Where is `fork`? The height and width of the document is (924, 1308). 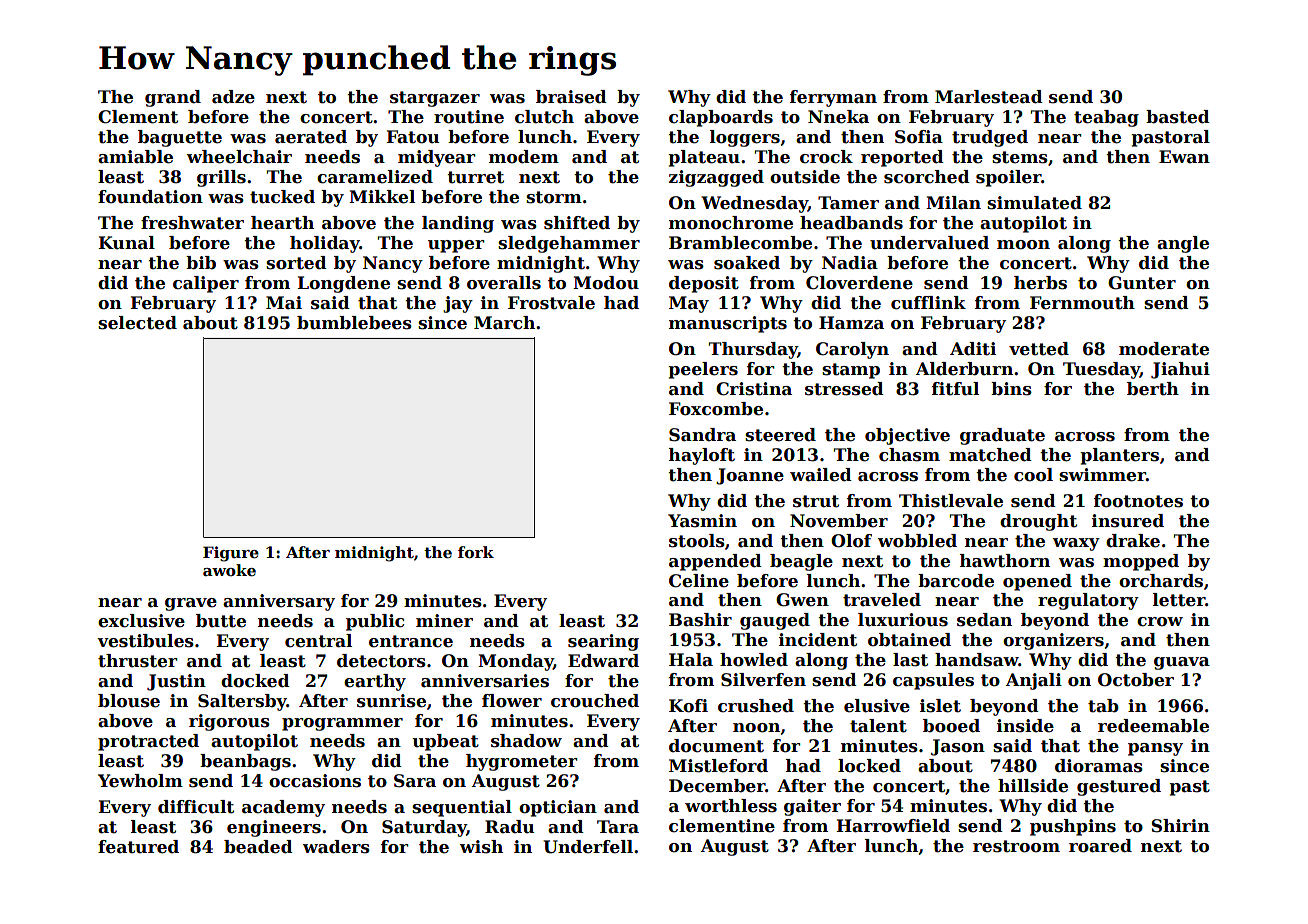 fork is located at coordinates (476, 552).
